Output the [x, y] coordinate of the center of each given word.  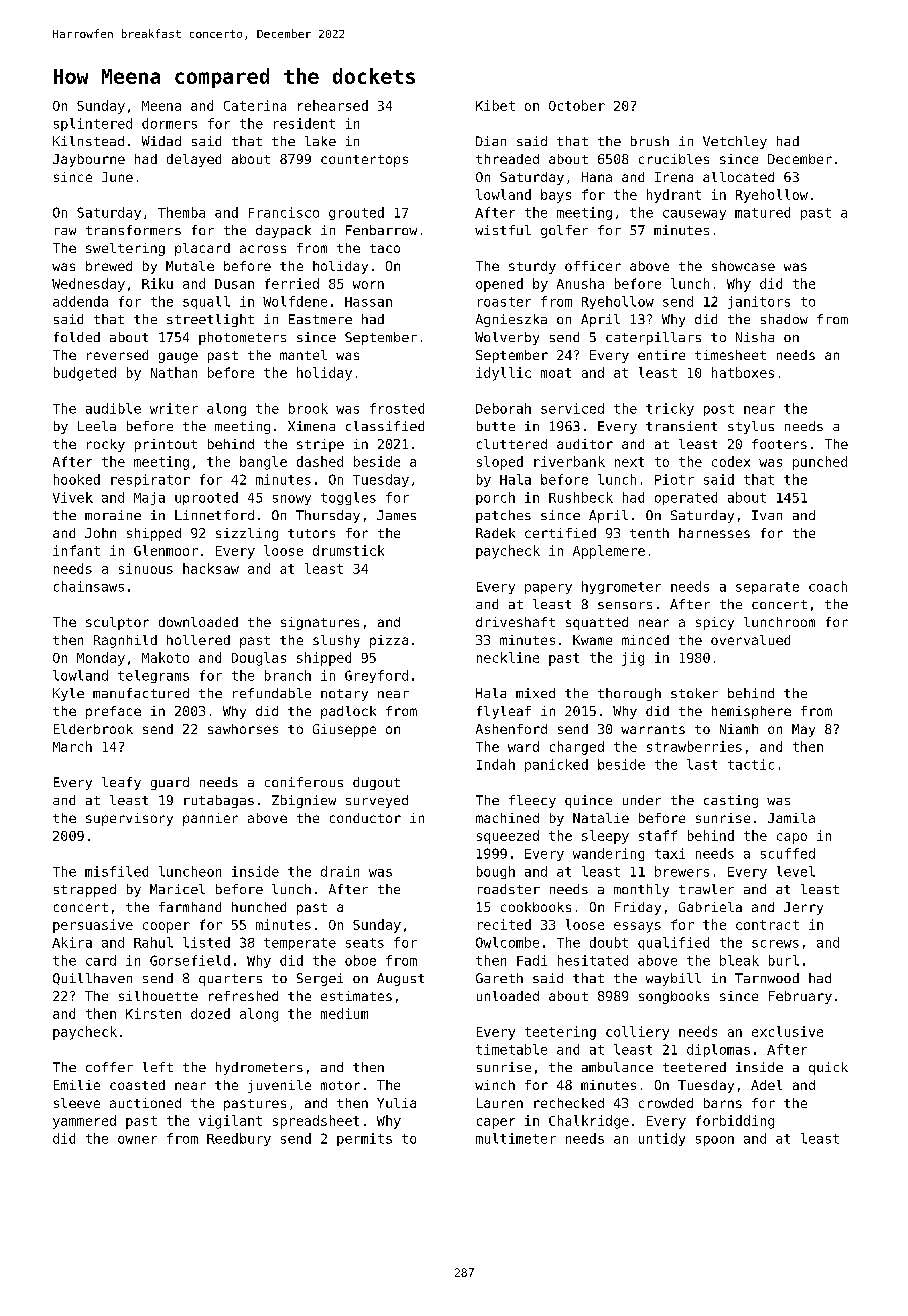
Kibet [495, 105]
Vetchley [735, 142]
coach [828, 586]
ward [523, 746]
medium [344, 1013]
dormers [169, 123]
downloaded [198, 622]
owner [137, 1140]
